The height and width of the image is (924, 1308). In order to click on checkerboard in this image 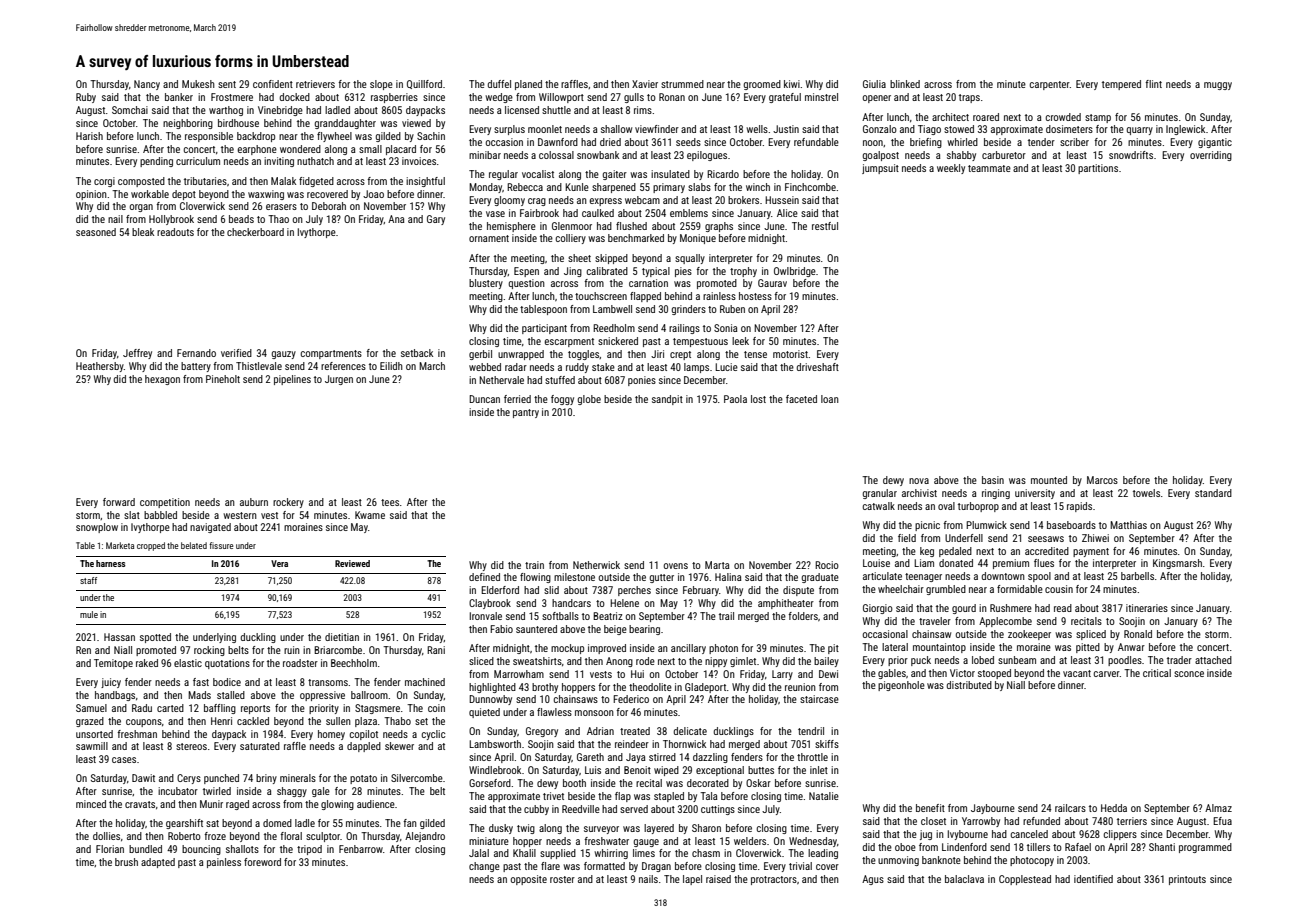, I will do `click(255, 232)`.
